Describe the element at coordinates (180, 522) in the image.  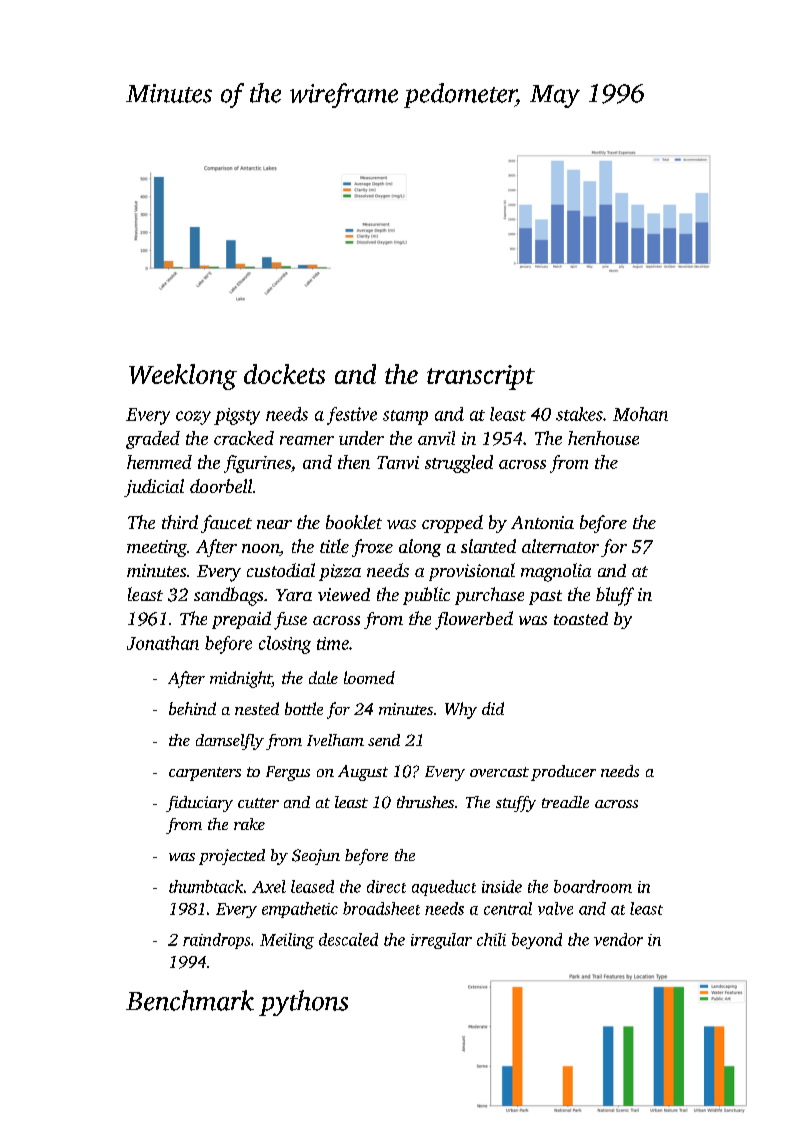
I see `third` at that location.
